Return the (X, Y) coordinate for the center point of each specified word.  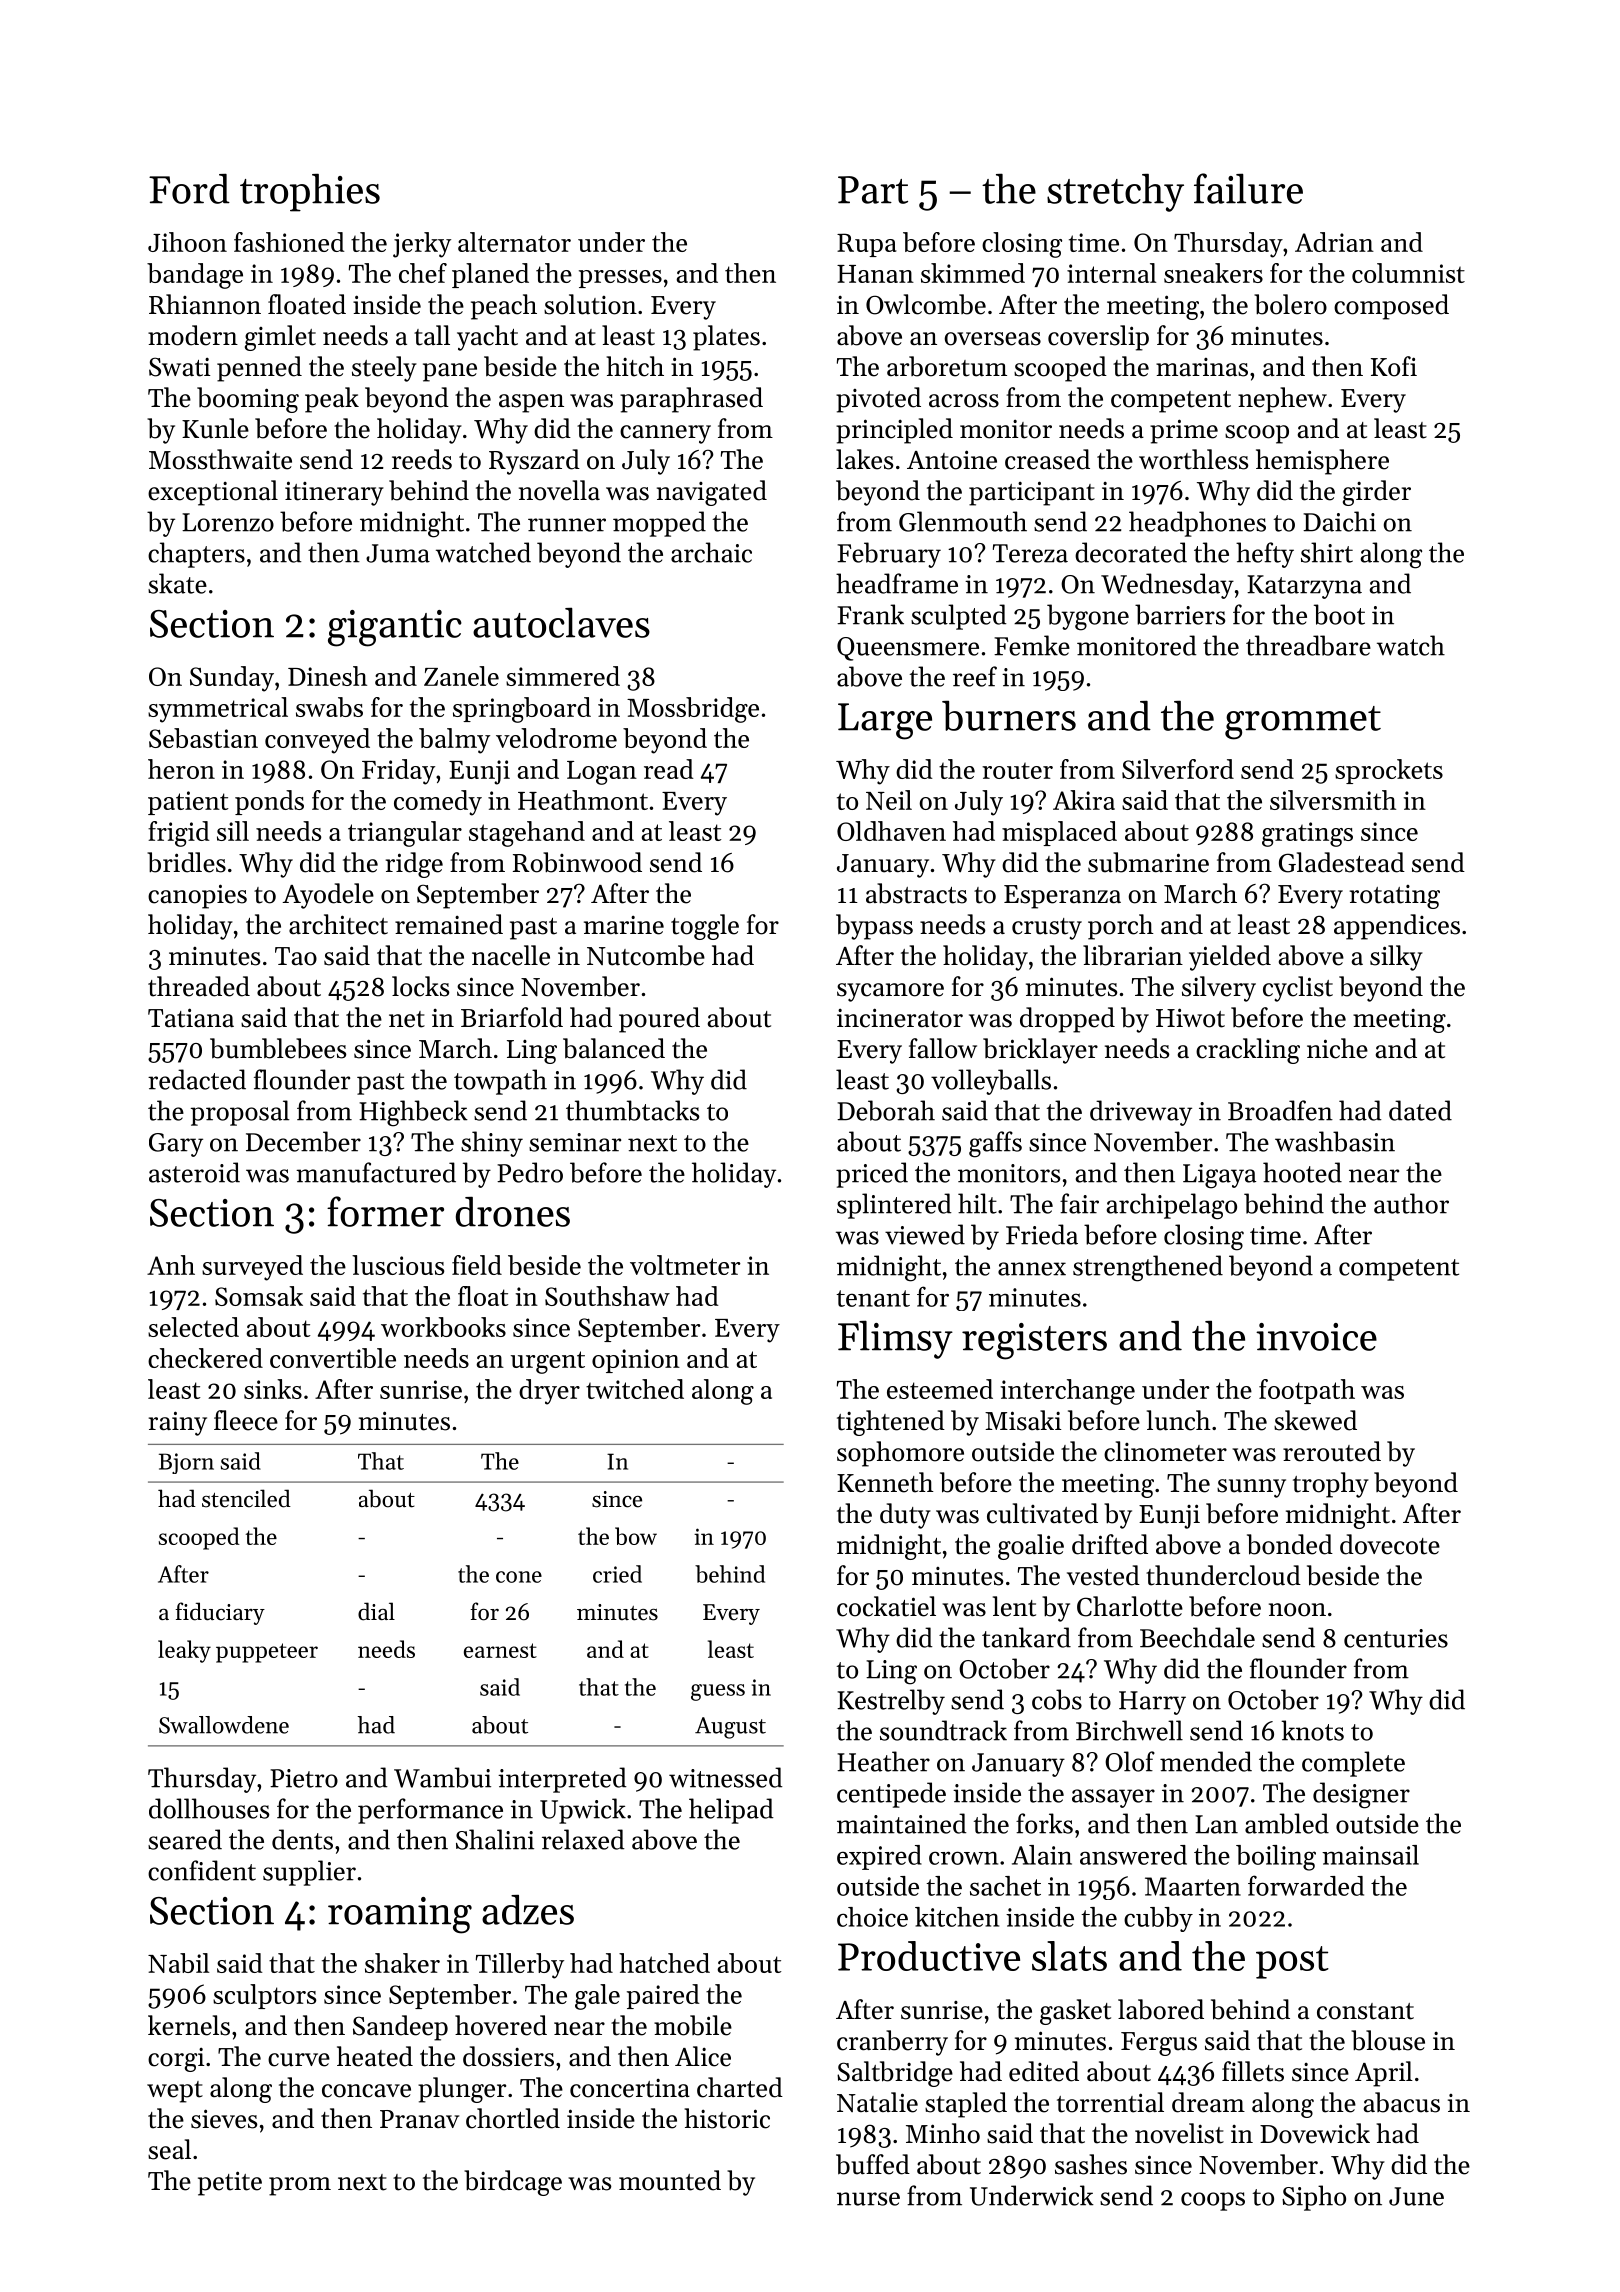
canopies (197, 896)
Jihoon (187, 242)
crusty (1047, 929)
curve (299, 2060)
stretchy (1115, 192)
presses (620, 279)
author (1411, 1203)
